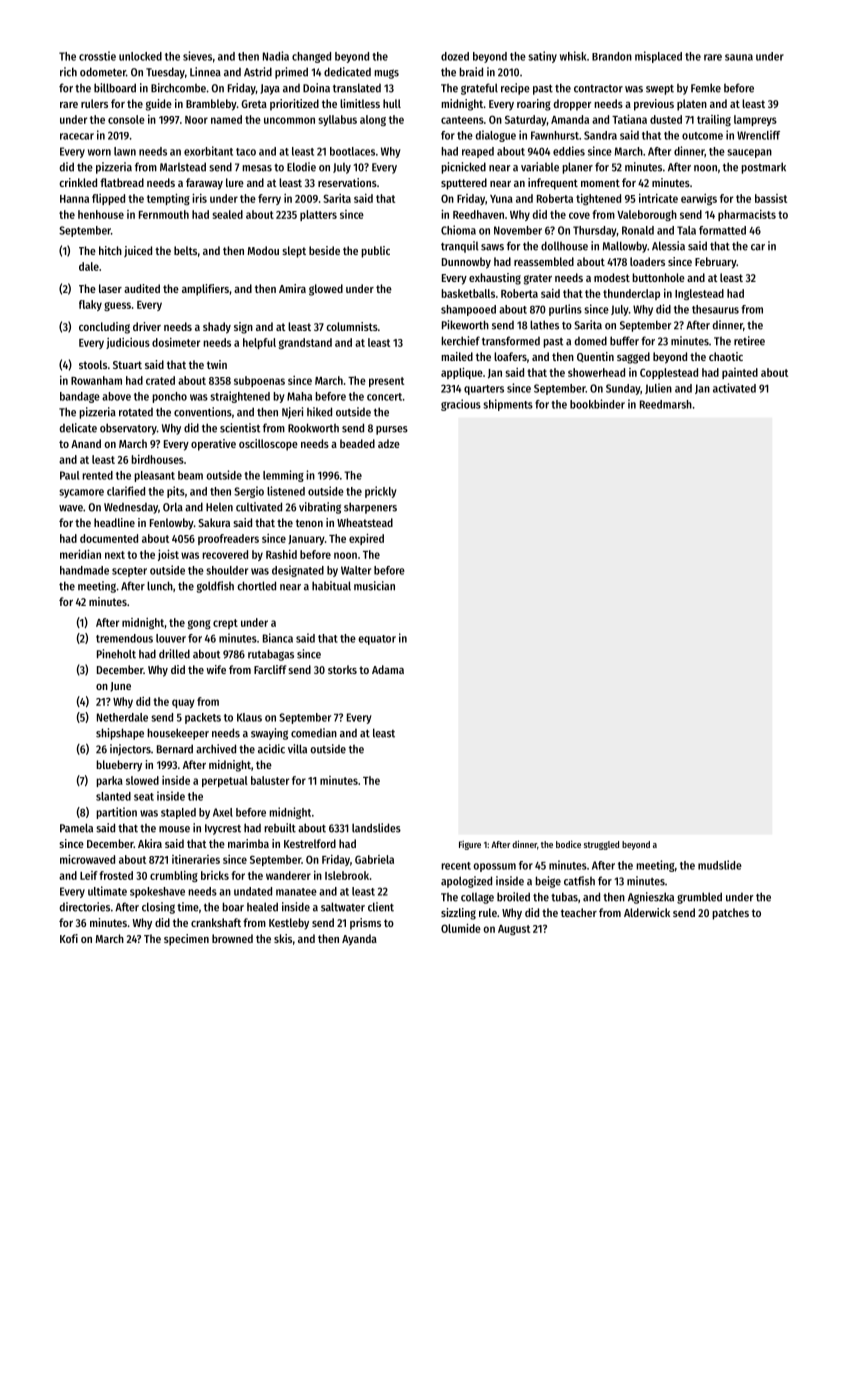  I want to click on satiny, so click(542, 57).
